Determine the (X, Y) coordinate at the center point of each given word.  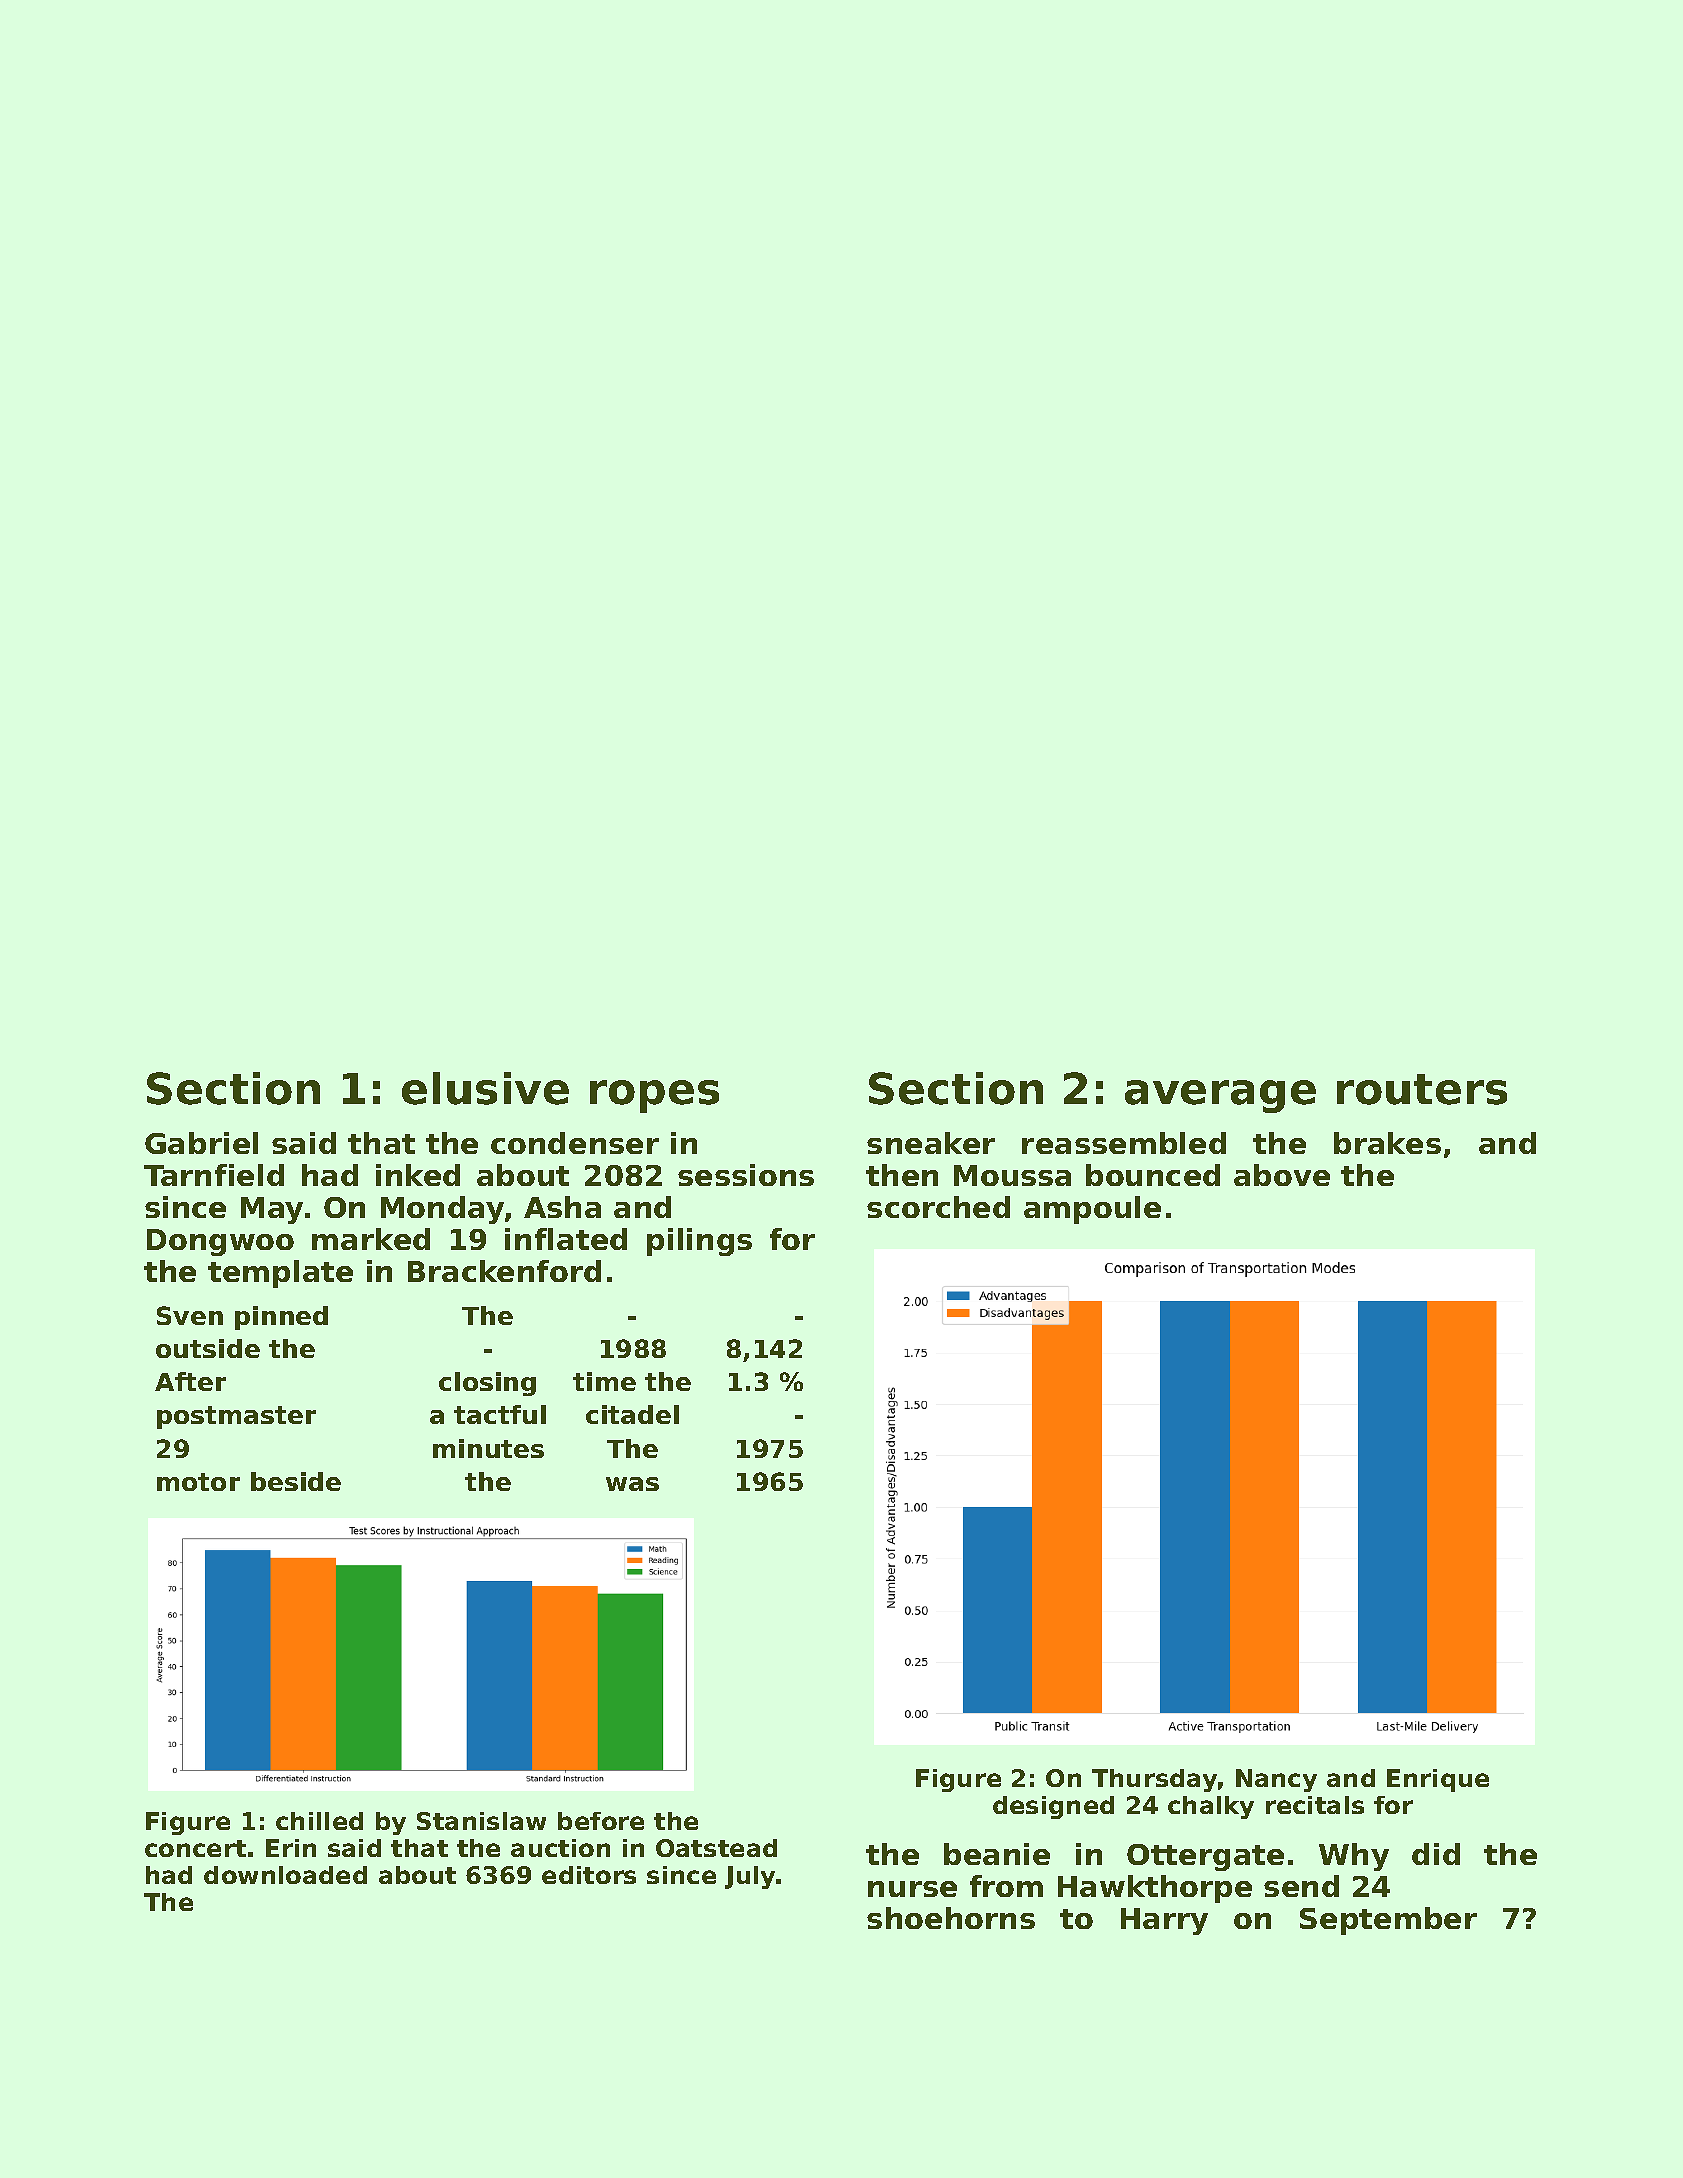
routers (1422, 1089)
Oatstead (716, 1848)
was (632, 1484)
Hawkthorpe (1155, 1889)
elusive (485, 1088)
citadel (632, 1414)
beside (296, 1481)
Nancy (1276, 1780)
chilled (319, 1821)
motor (198, 1482)
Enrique (1438, 1780)
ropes (654, 1096)
